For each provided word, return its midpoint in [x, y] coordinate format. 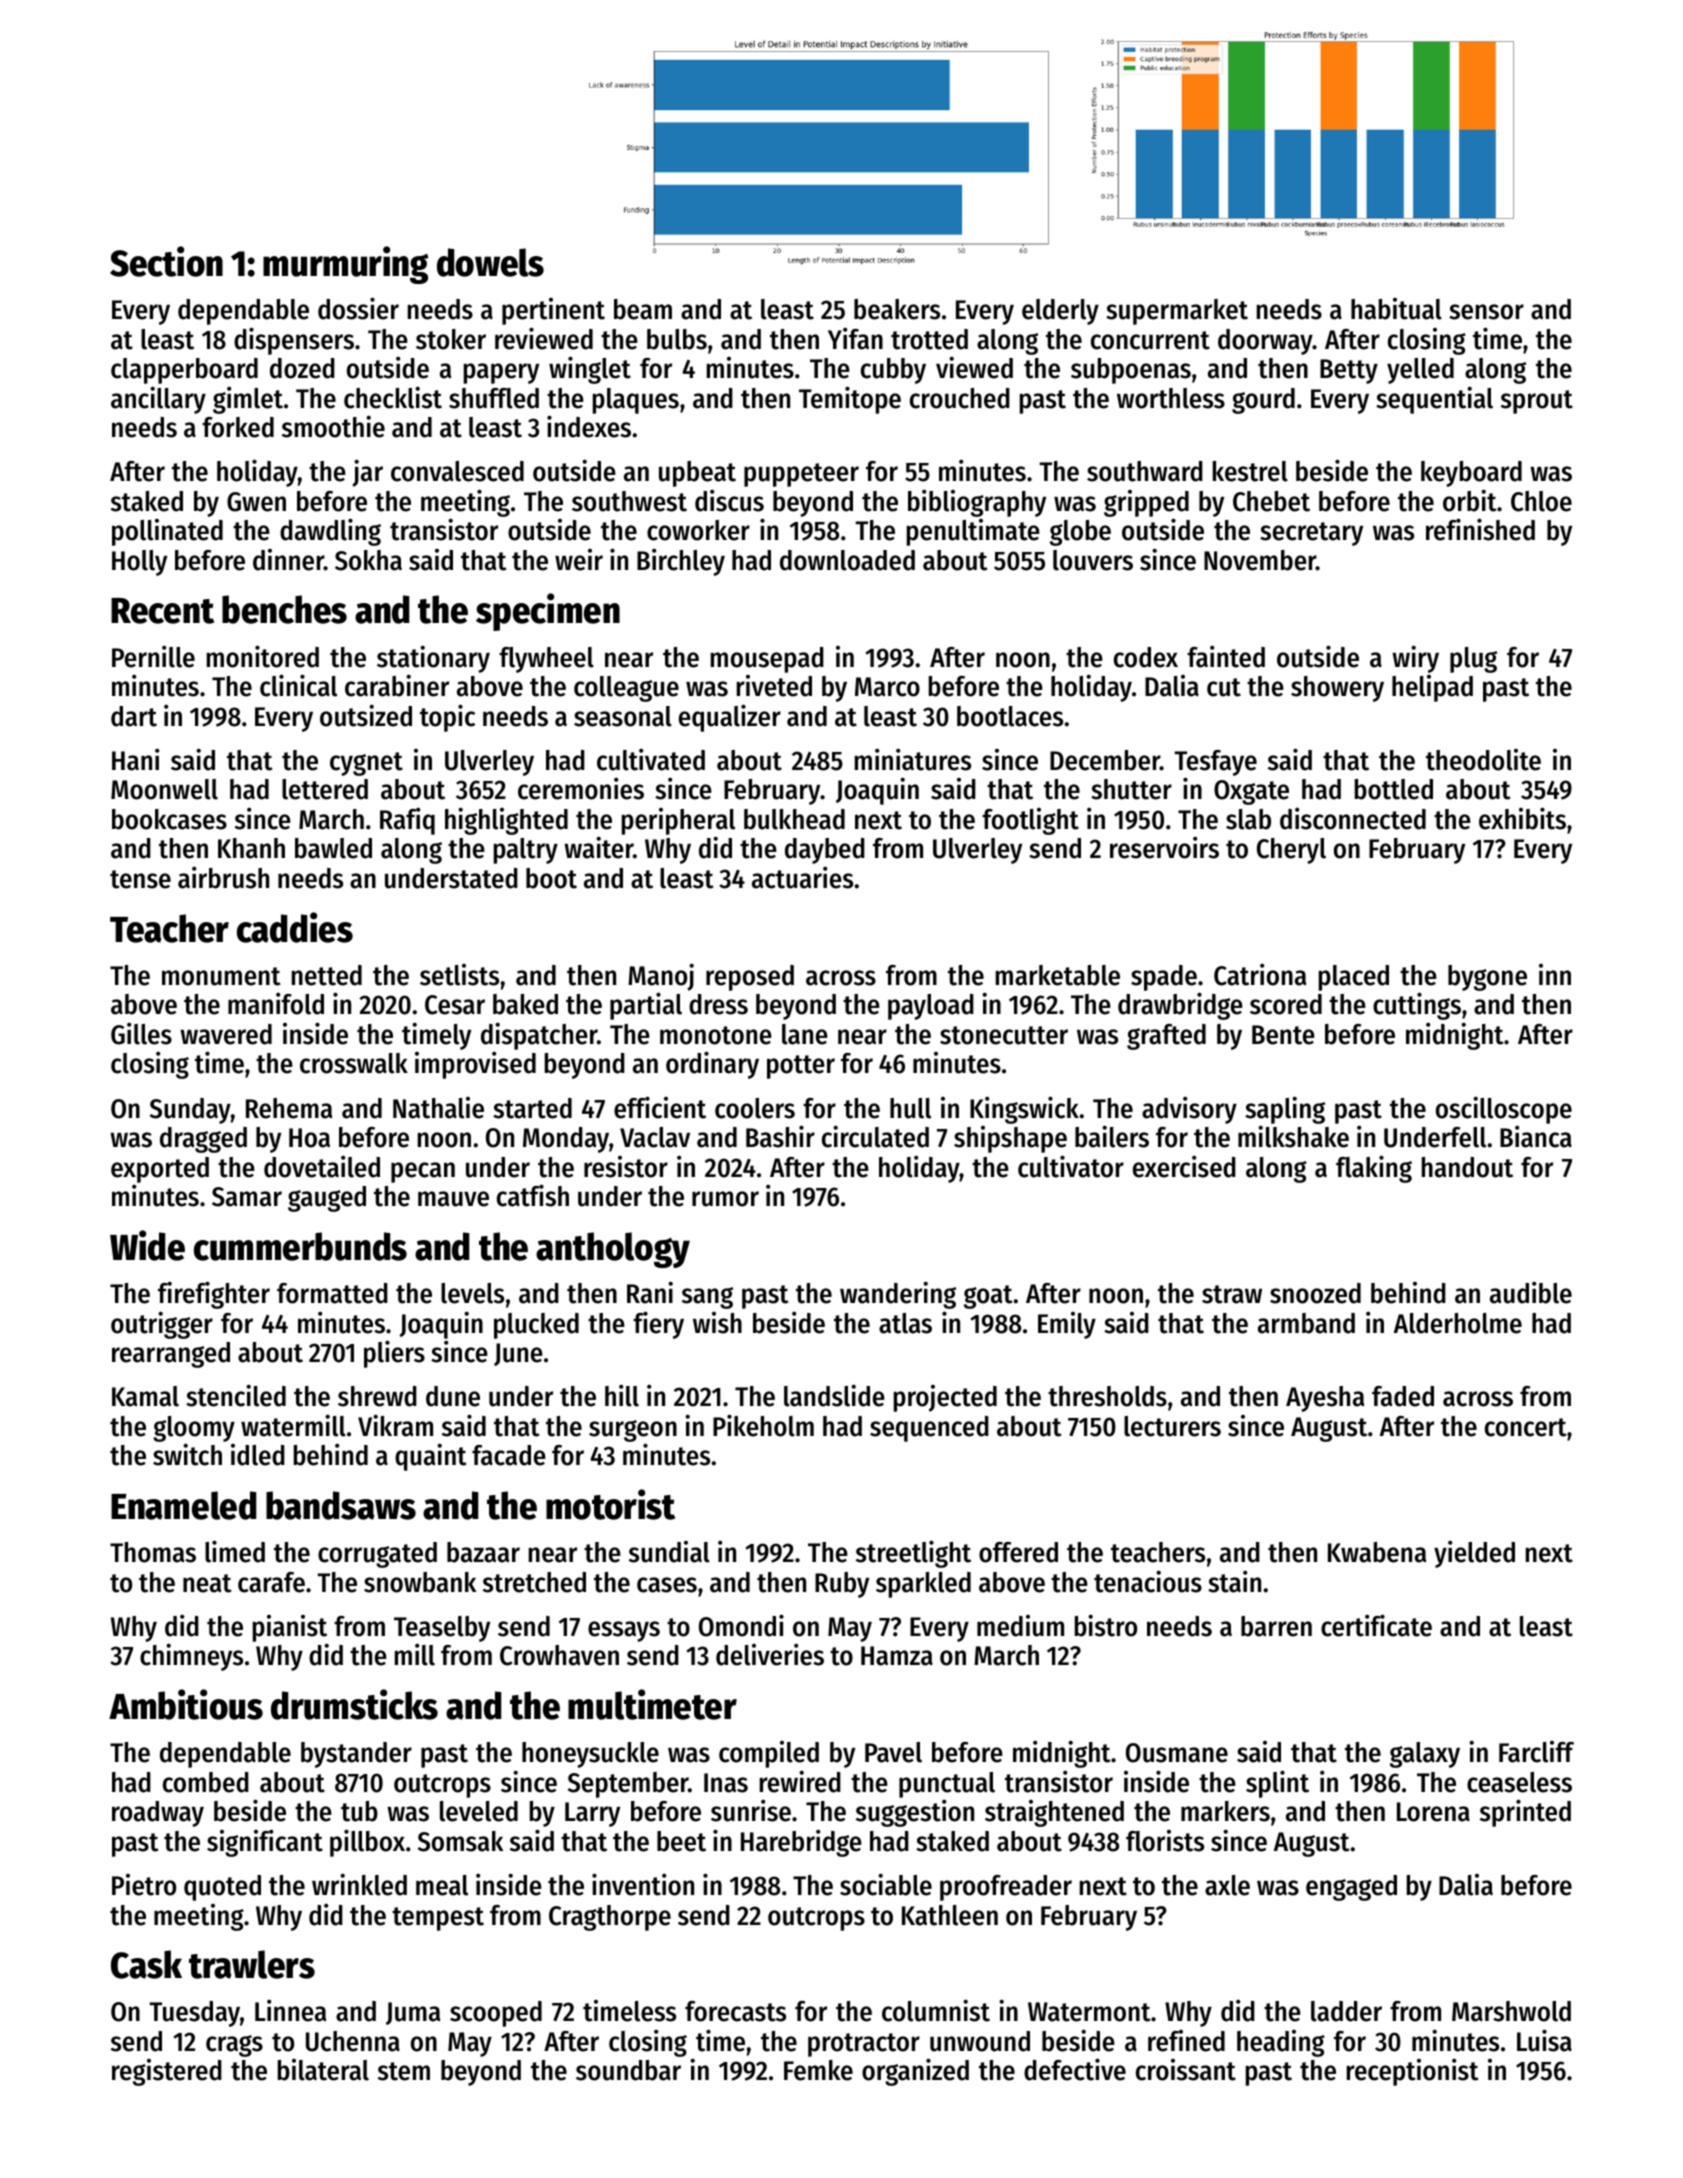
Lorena [1433, 1812]
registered [167, 2072]
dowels [490, 262]
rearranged [171, 1355]
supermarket [1177, 312]
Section [166, 261]
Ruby [842, 1585]
